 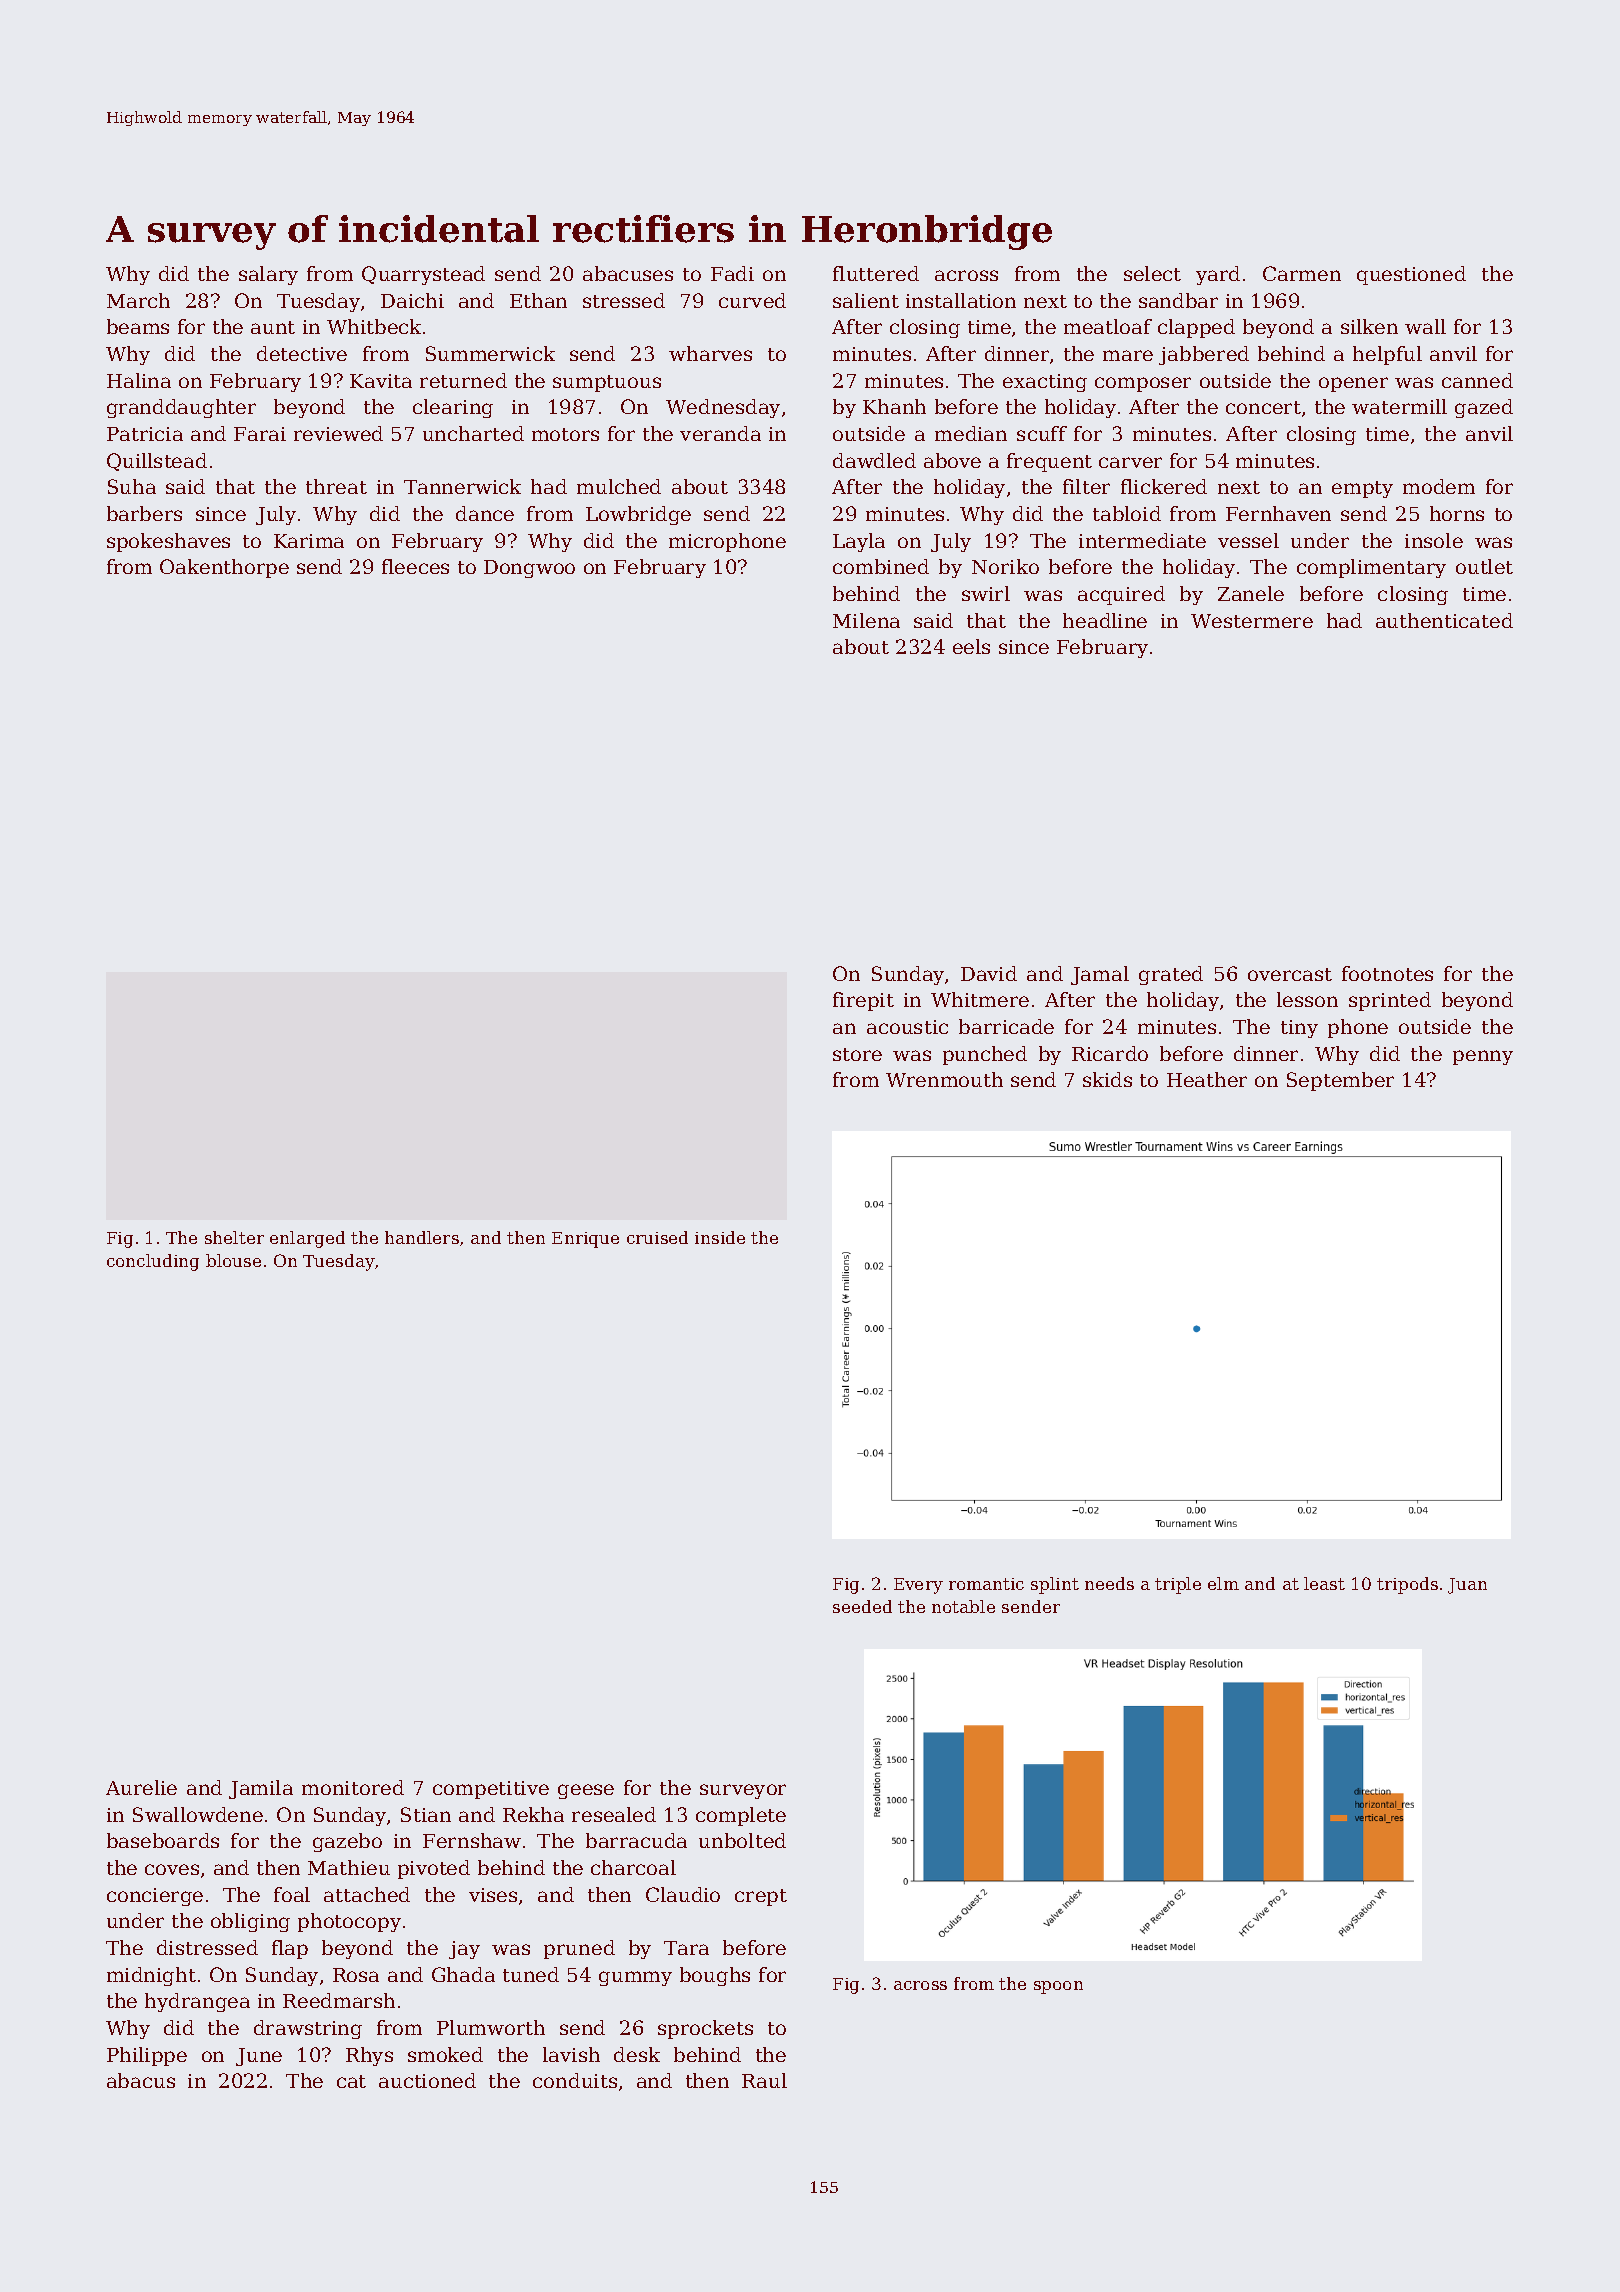 What do you see at coordinates (764, 2080) in the screenshot?
I see `Raul` at bounding box center [764, 2080].
